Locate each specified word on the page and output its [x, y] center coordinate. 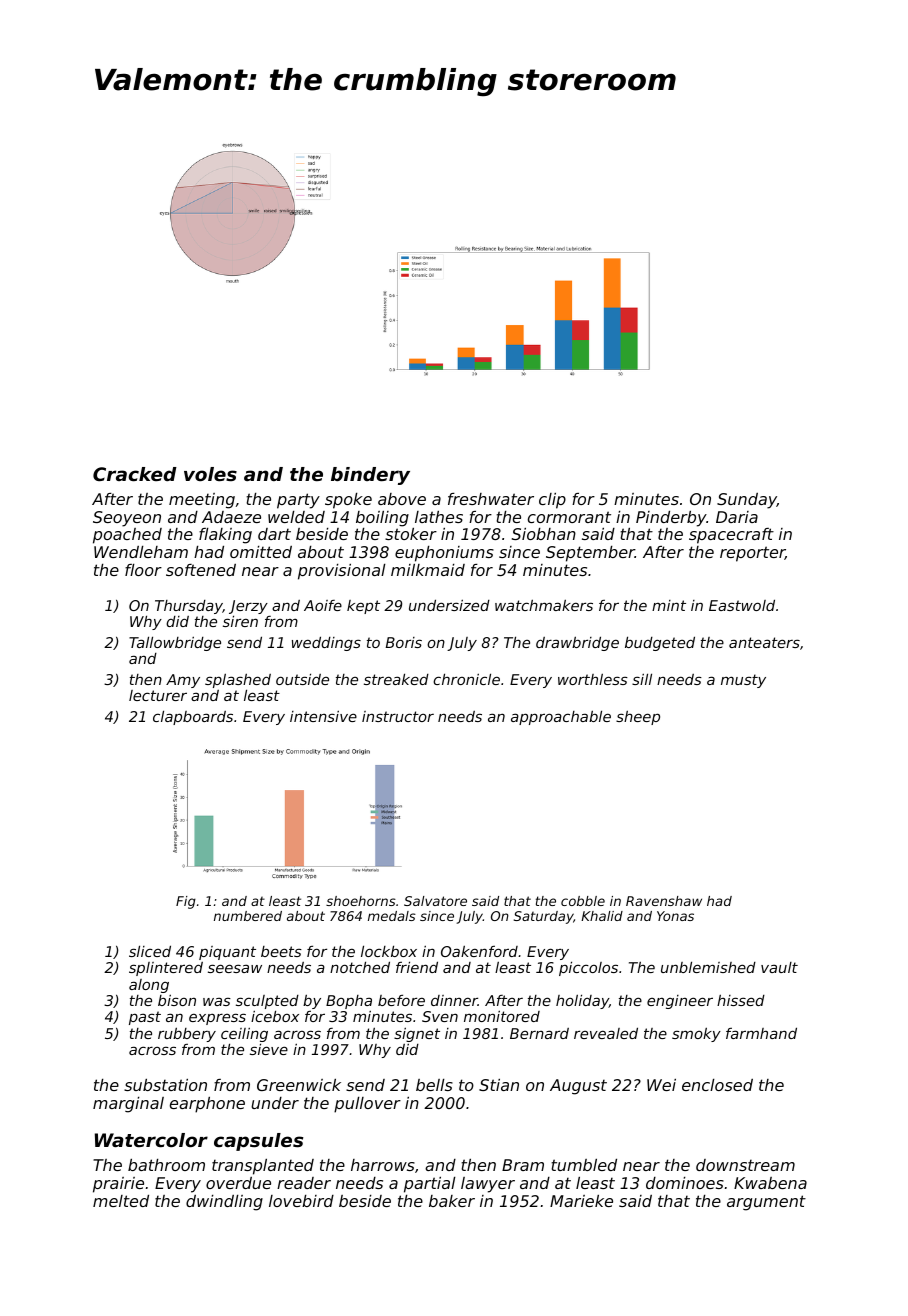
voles [210, 474]
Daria [737, 517]
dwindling [224, 1203]
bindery [370, 476]
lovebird [301, 1201]
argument [766, 1203]
